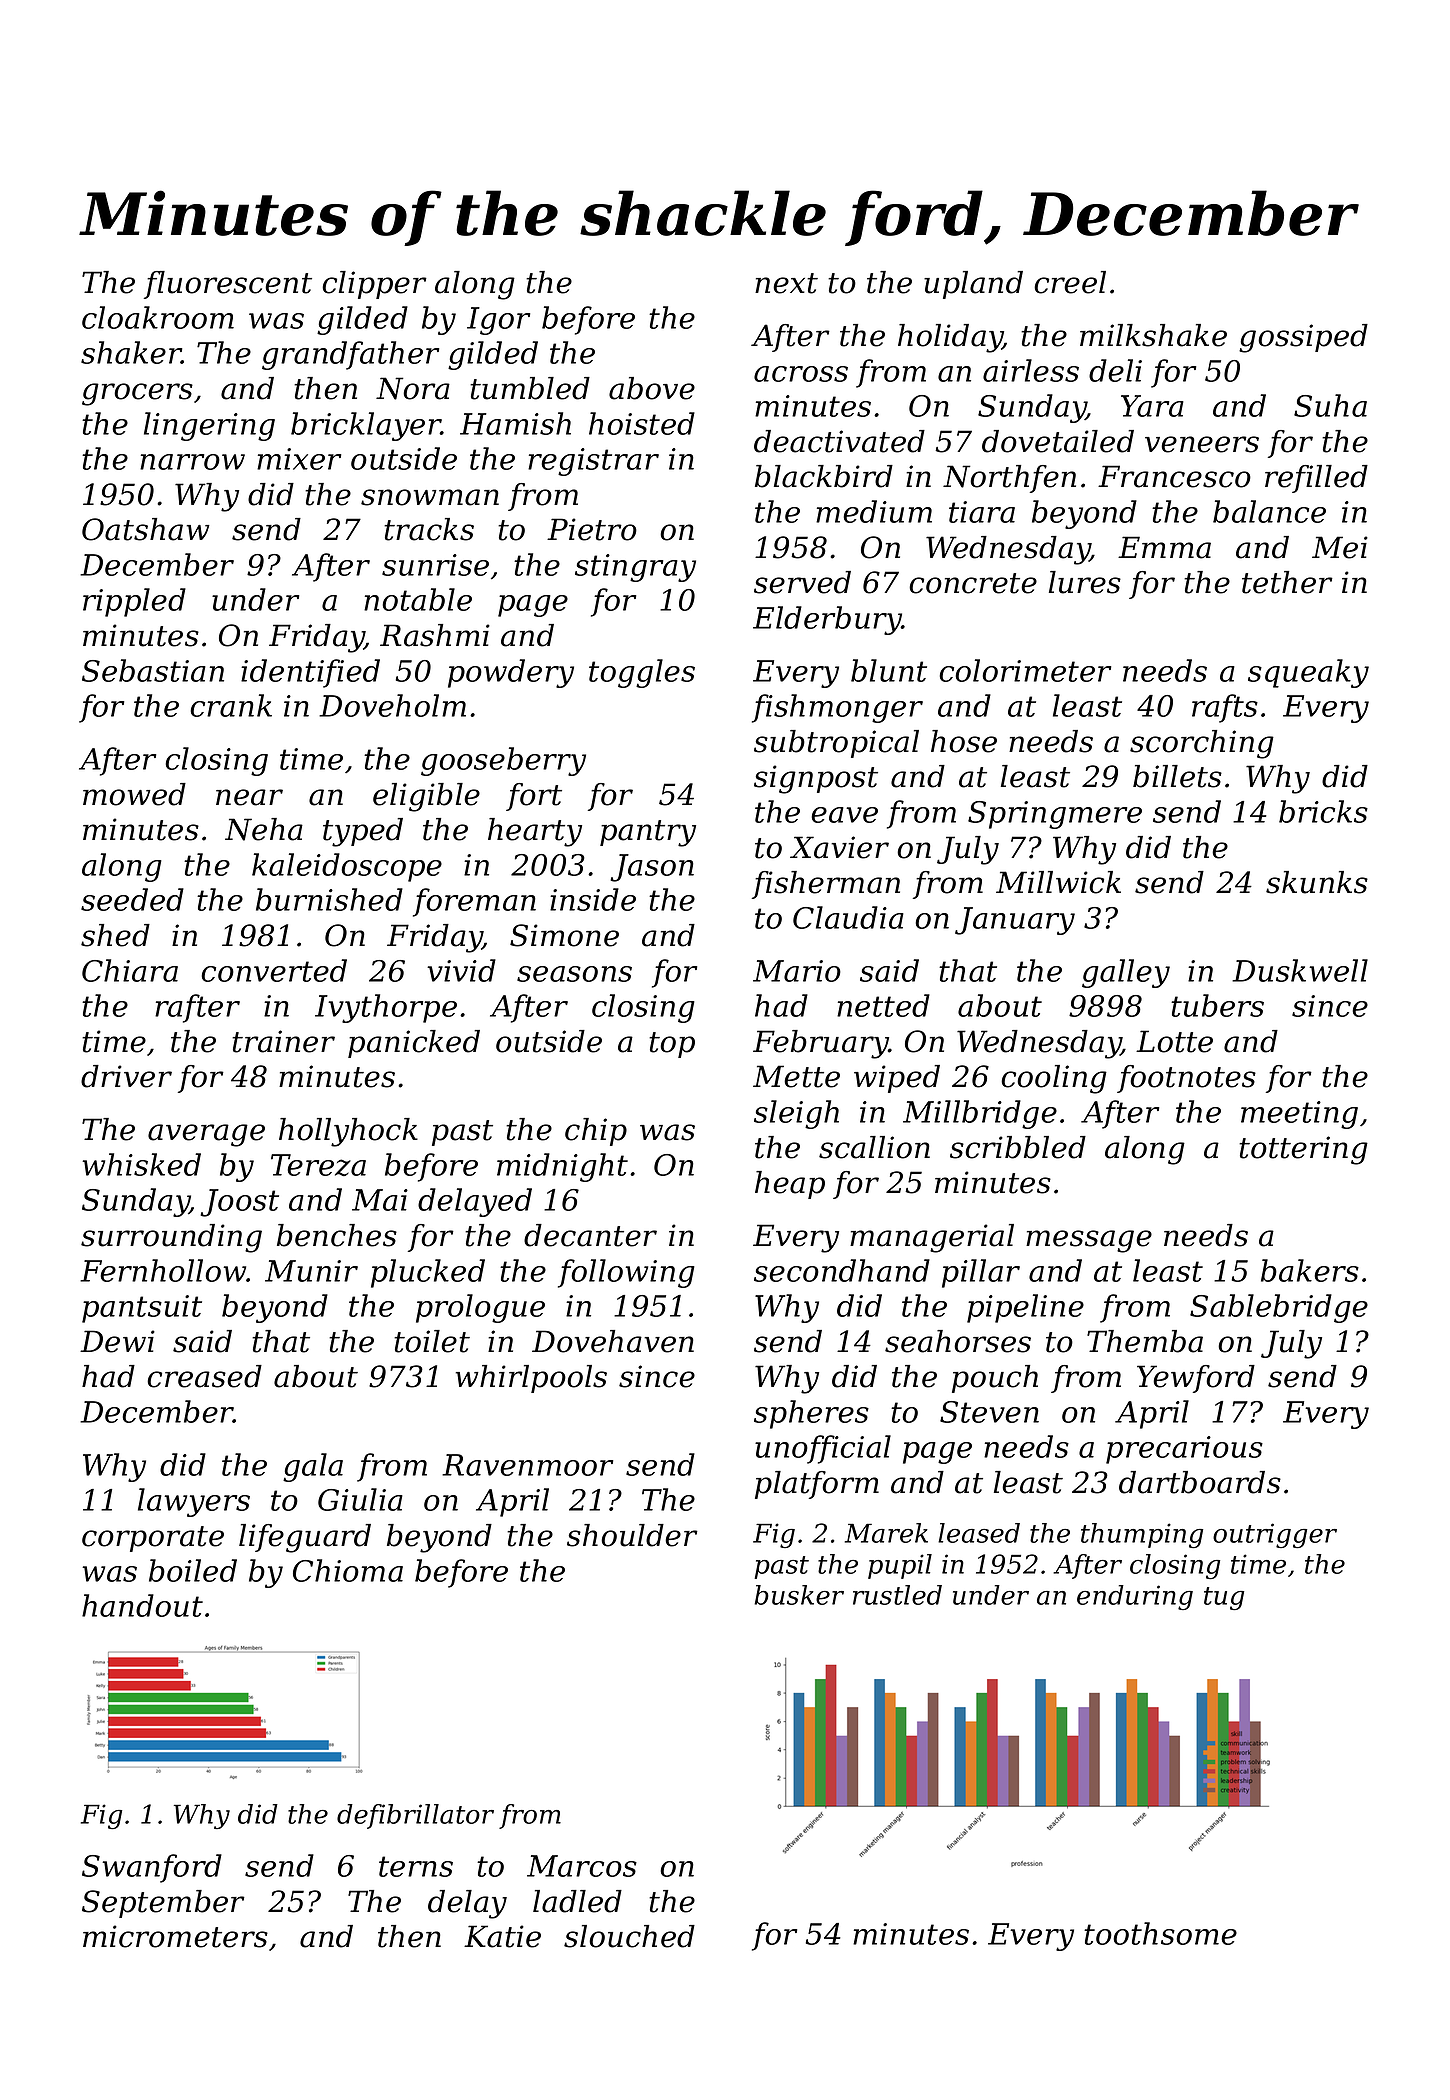 This screenshot has width=1450, height=2100. I want to click on Millwick, so click(1058, 882).
